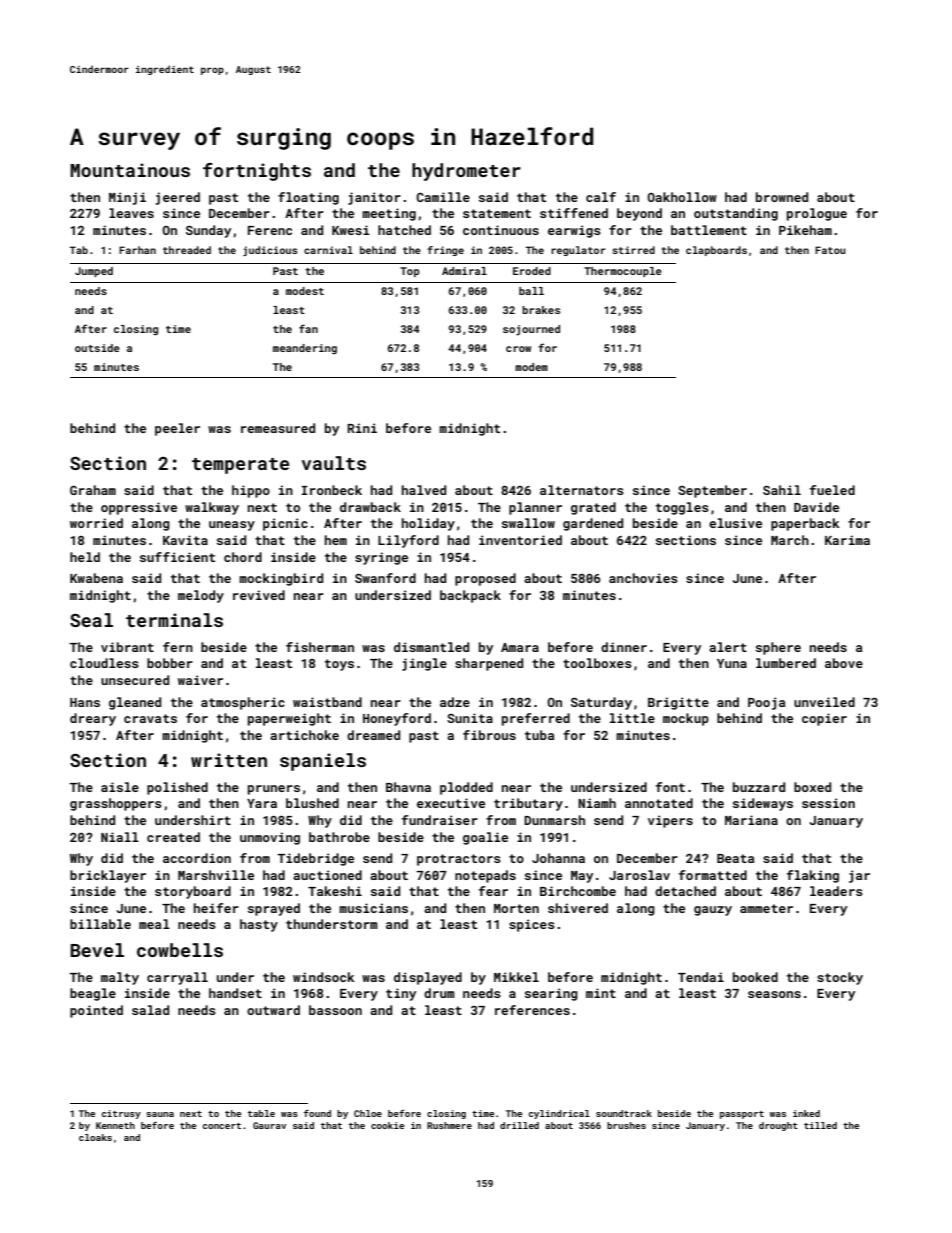  Describe the element at coordinates (466, 172) in the page. I see `hydrometer` at that location.
